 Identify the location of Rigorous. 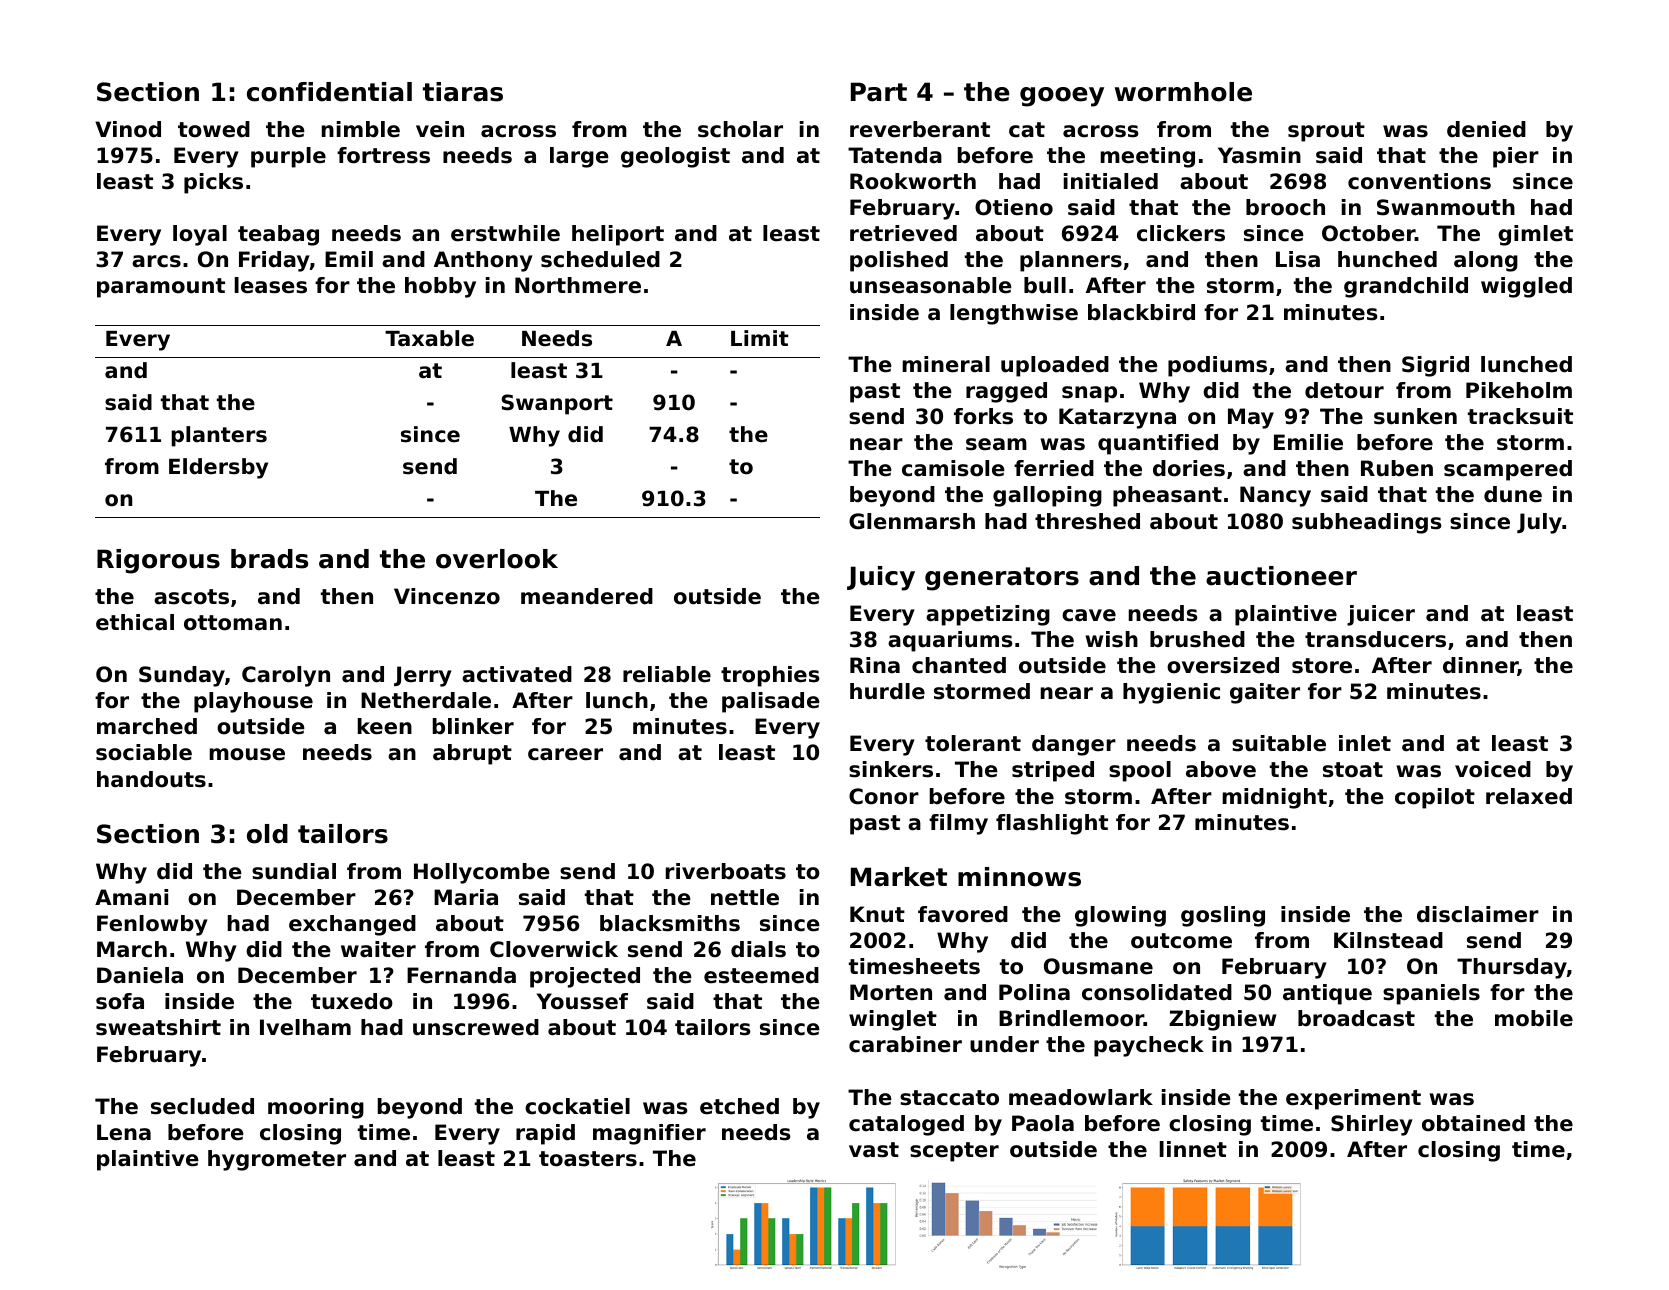
(158, 561).
